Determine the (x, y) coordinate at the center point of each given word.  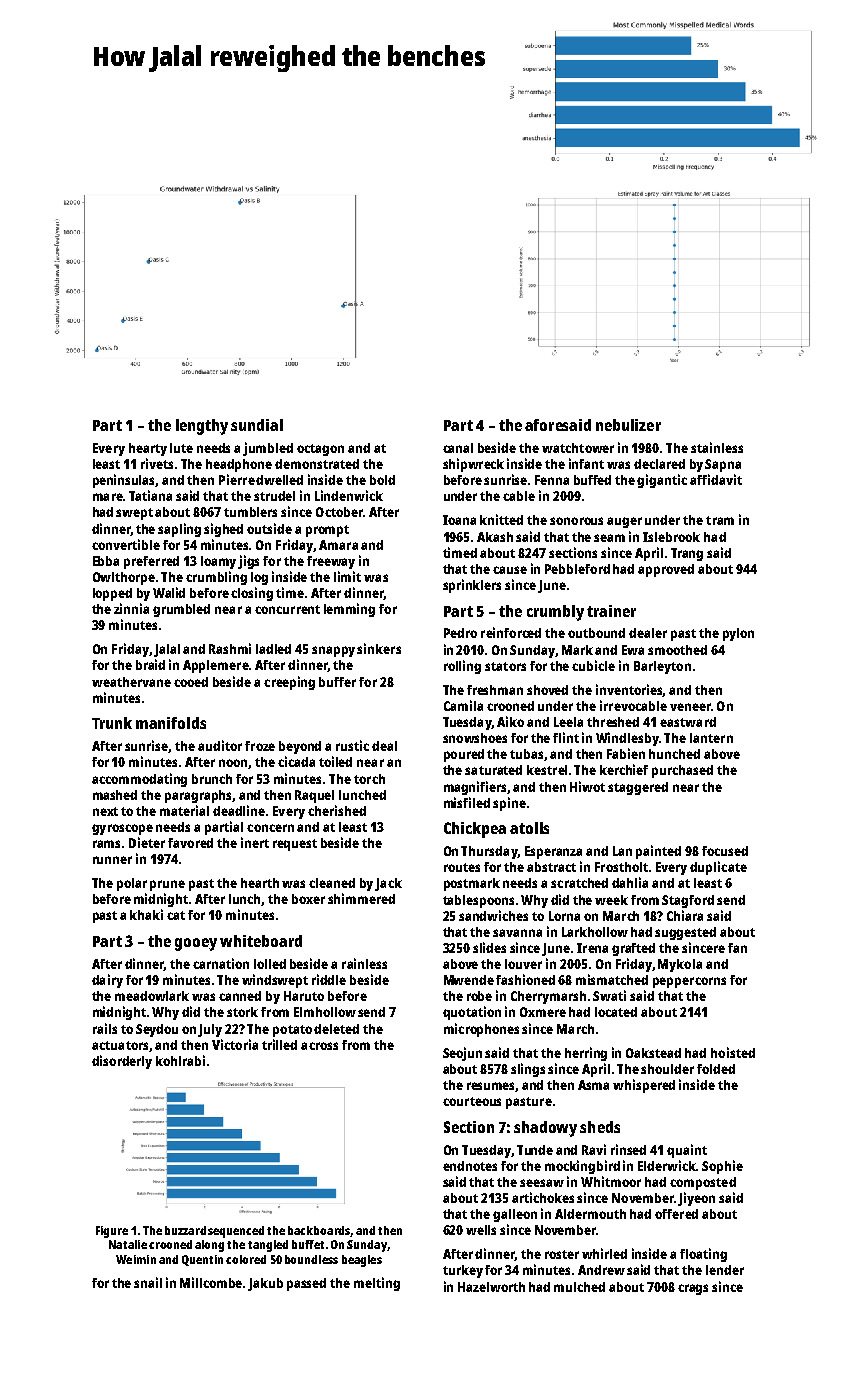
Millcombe (211, 1282)
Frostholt (621, 867)
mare (108, 497)
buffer (337, 682)
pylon (738, 634)
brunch (212, 779)
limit (347, 576)
